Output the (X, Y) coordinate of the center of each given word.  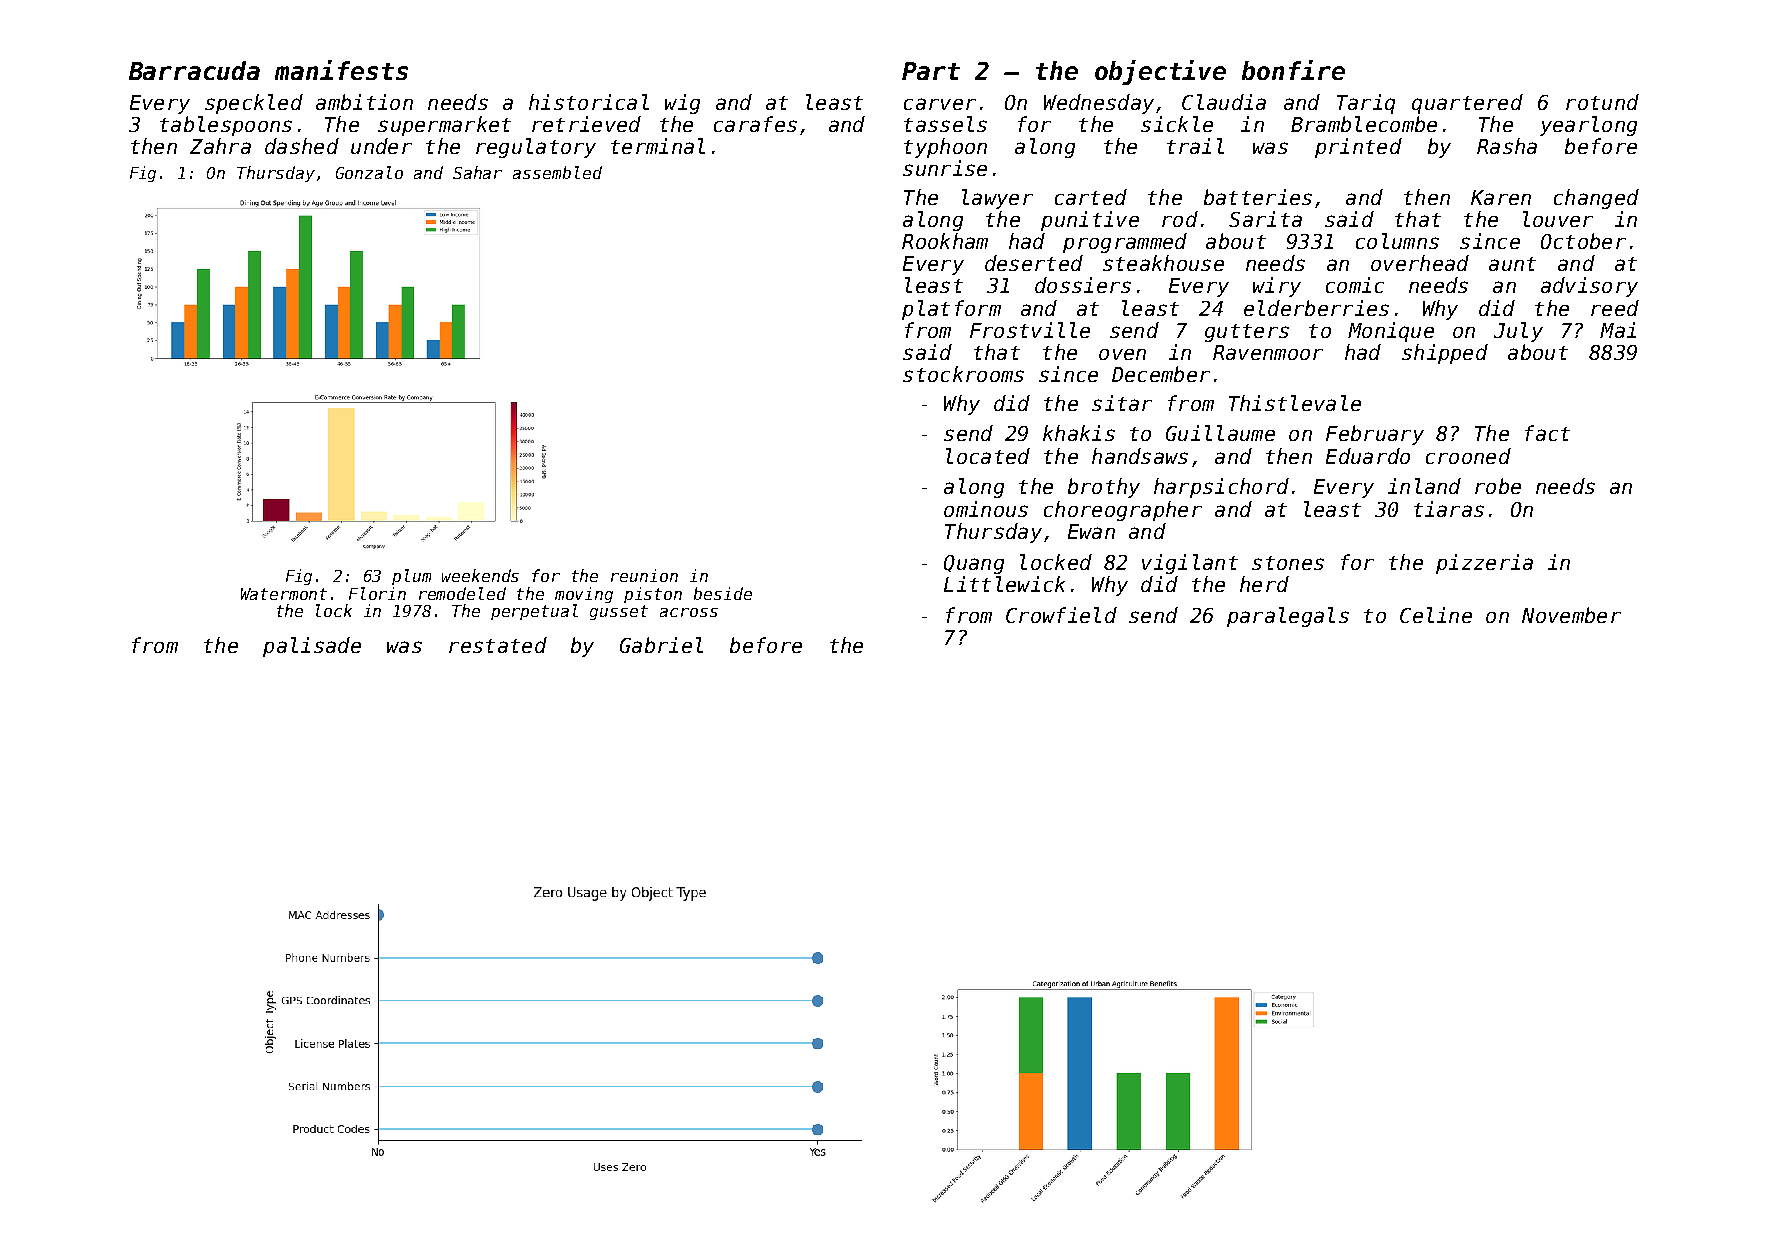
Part (931, 71)
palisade (312, 647)
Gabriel (661, 645)
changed (1596, 199)
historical (589, 102)
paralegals (1288, 617)
